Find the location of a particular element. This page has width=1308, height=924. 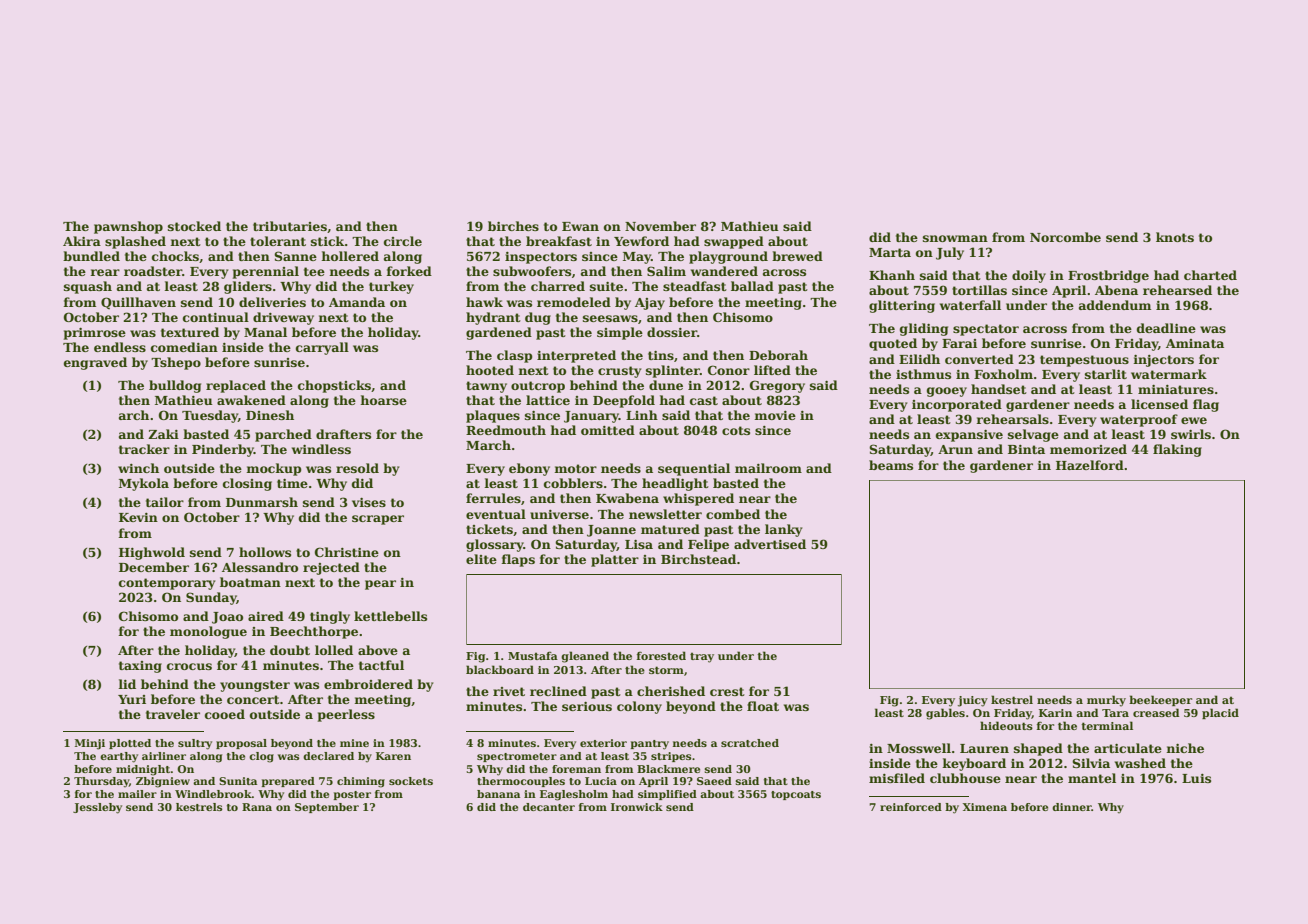

Marta is located at coordinates (890, 252).
